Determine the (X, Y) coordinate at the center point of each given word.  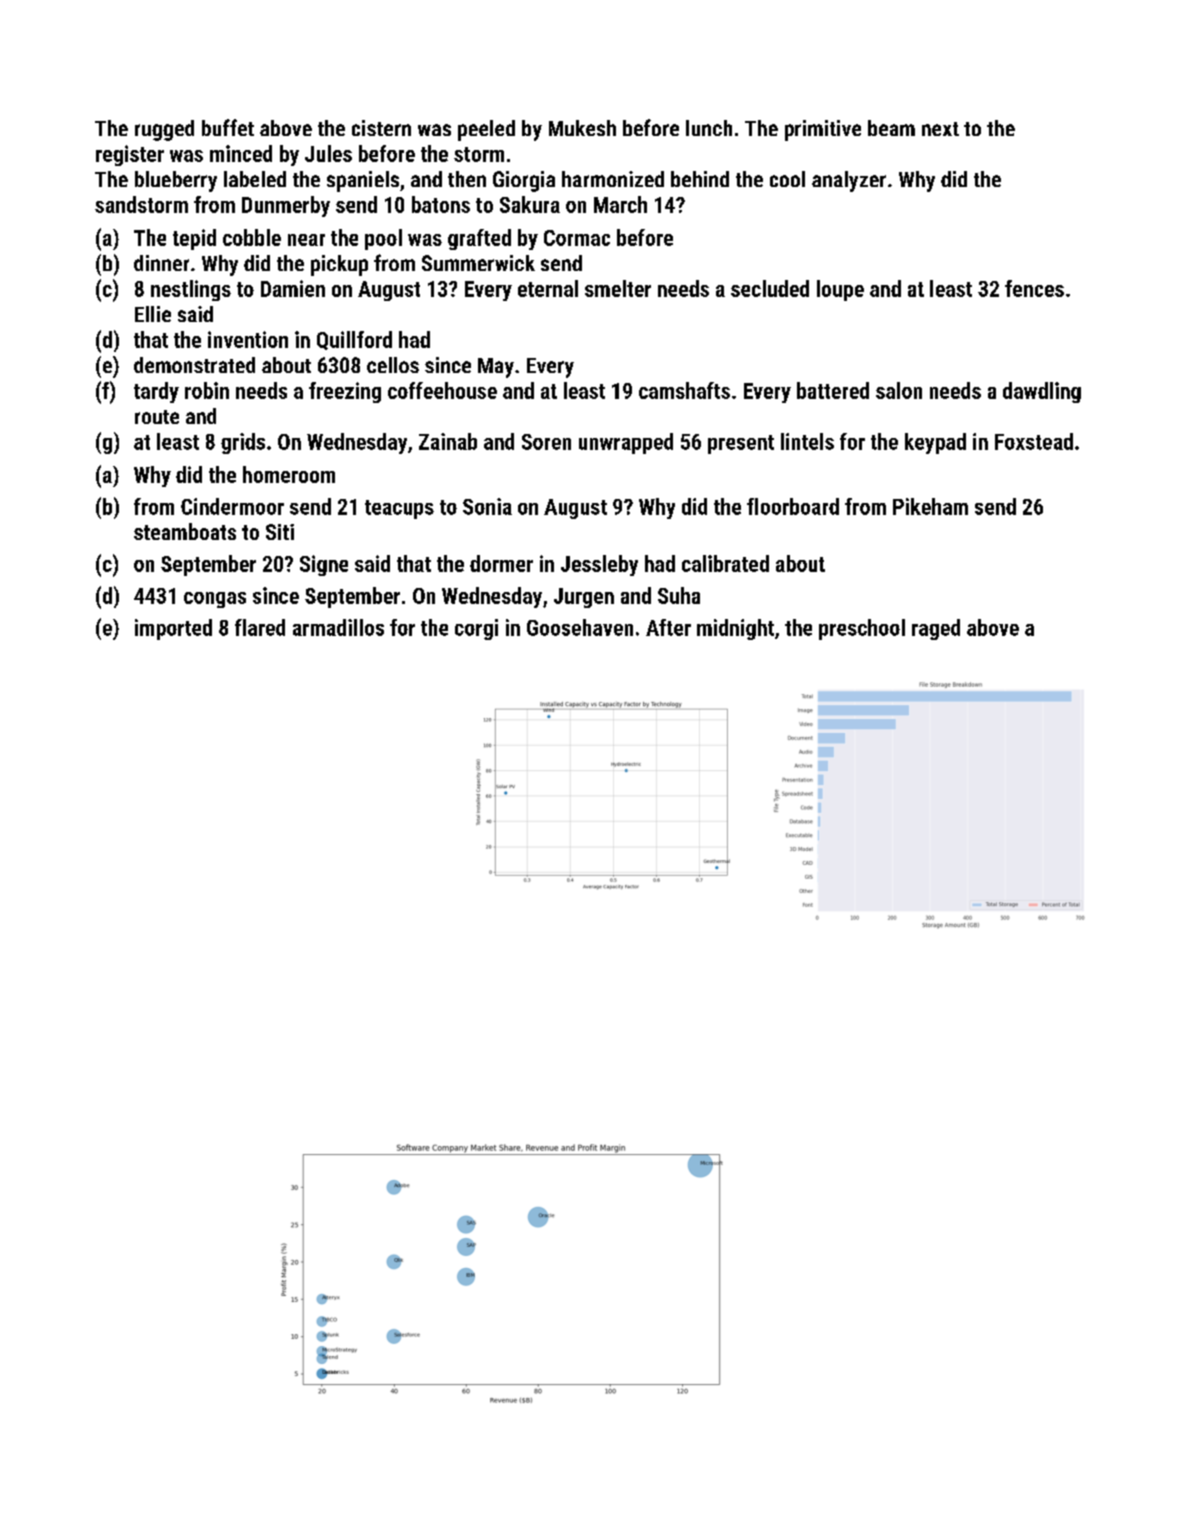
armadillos (338, 627)
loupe (840, 290)
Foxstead (1034, 441)
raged (936, 629)
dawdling (1042, 392)
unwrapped (626, 443)
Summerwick (478, 263)
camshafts (684, 390)
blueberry (176, 181)
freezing (345, 392)
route (157, 417)
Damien (293, 288)
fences (1034, 288)
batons (441, 204)
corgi (476, 629)
